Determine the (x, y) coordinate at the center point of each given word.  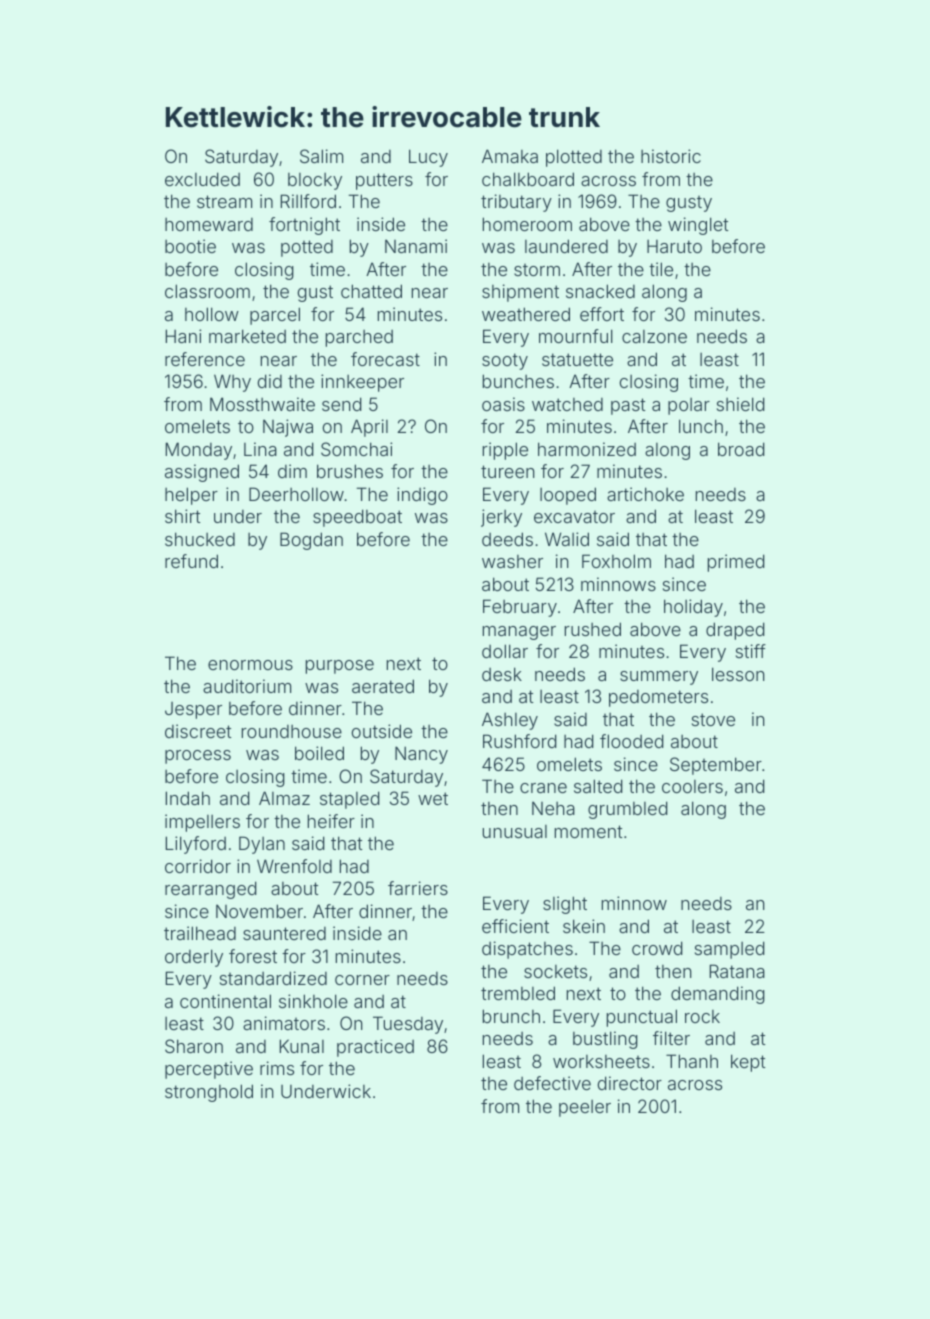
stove (713, 719)
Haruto (674, 246)
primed (736, 563)
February (520, 608)
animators (284, 1023)
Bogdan (311, 541)
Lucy (428, 158)
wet (433, 798)
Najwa (288, 428)
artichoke (645, 494)
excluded (202, 179)
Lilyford (196, 845)
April (369, 428)
